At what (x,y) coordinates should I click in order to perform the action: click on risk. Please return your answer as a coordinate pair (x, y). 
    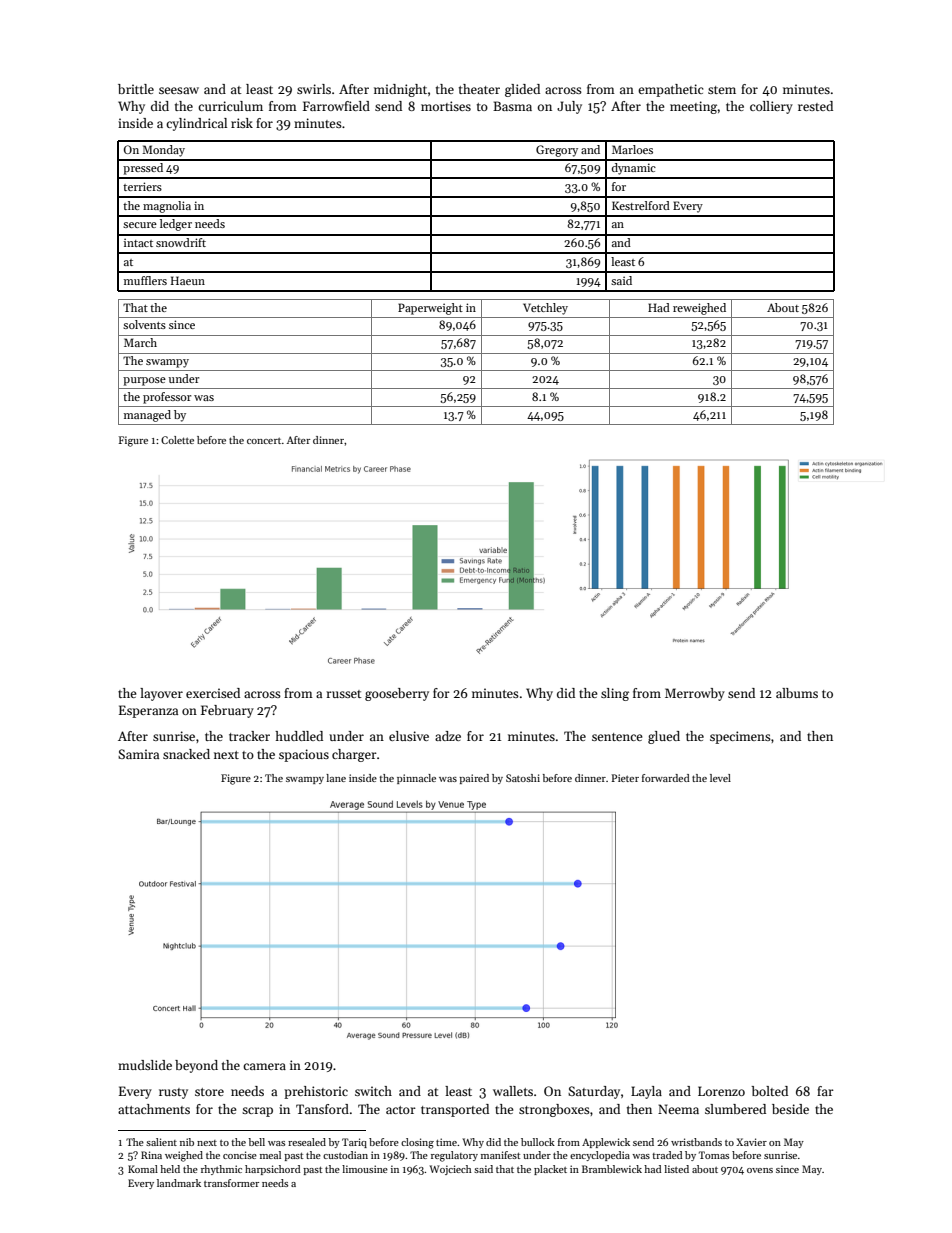
    Looking at the image, I should click on (242, 123).
